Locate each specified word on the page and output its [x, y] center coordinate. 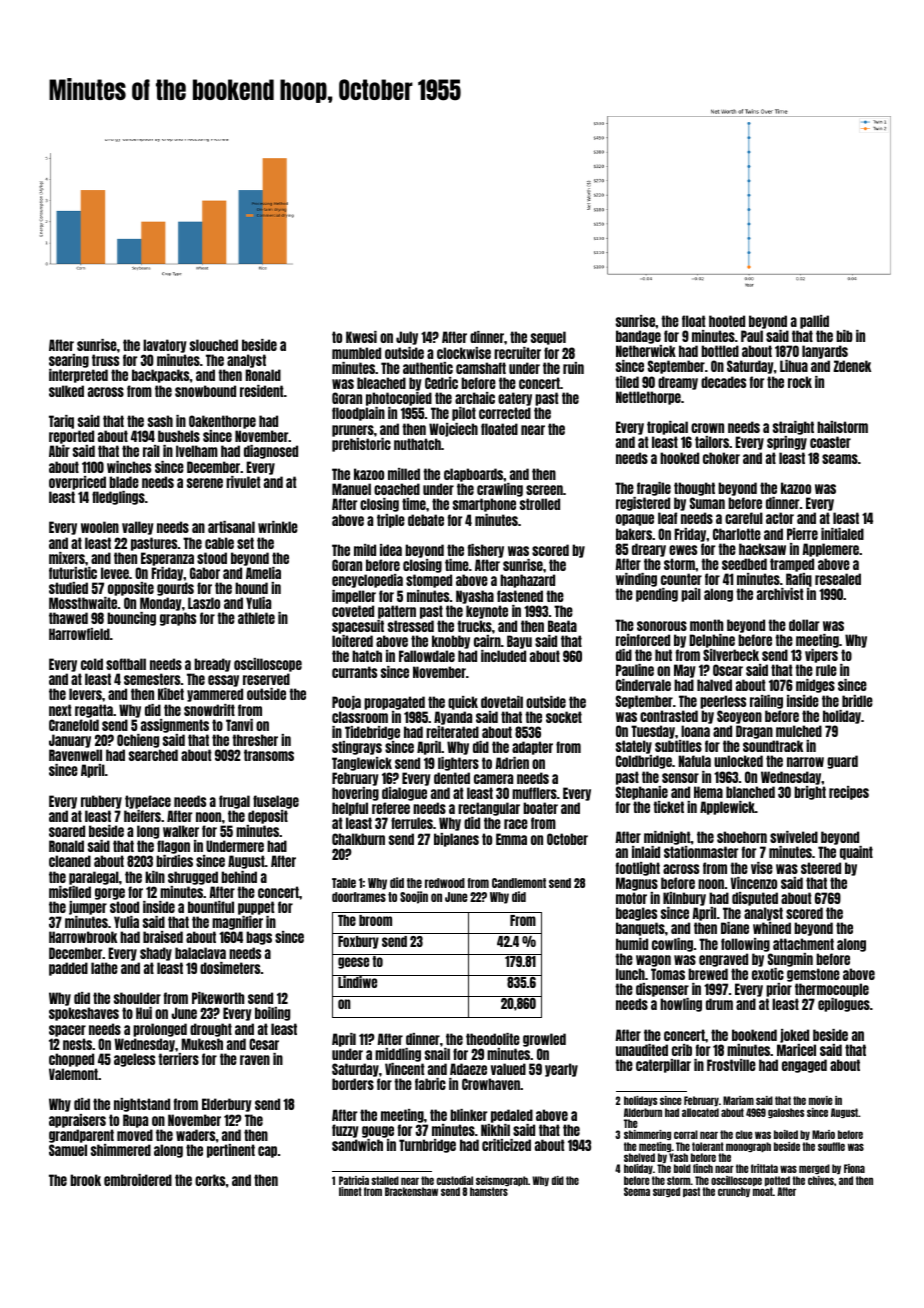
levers [85, 694]
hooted [727, 321]
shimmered [121, 1150]
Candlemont [519, 883]
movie [821, 1100]
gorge [110, 894]
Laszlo [204, 603]
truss [105, 360]
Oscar [728, 670]
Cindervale [643, 685]
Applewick [727, 808]
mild [365, 550]
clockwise [464, 353]
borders [353, 1084]
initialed [842, 534]
